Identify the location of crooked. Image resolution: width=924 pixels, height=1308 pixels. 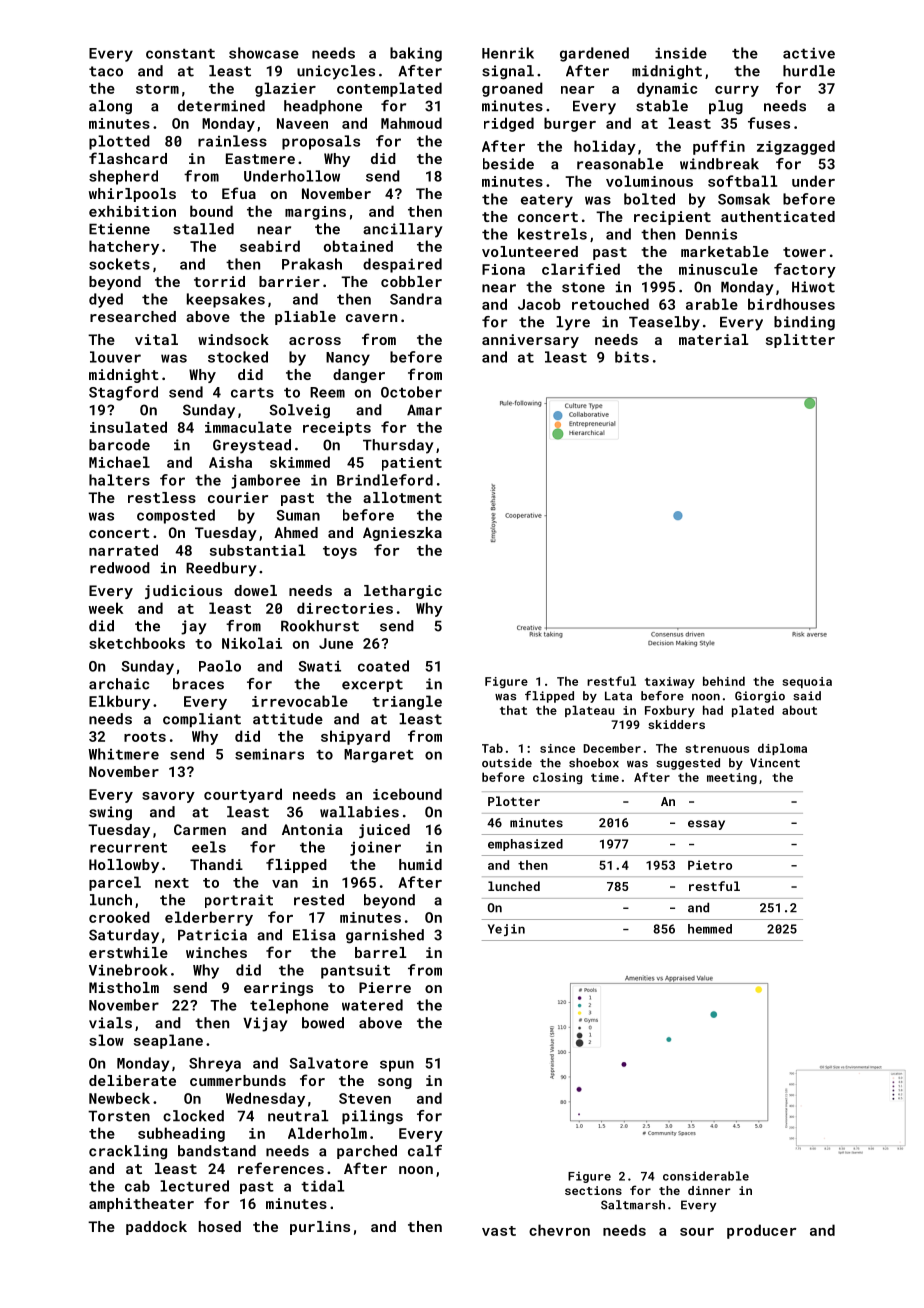
(119, 917).
